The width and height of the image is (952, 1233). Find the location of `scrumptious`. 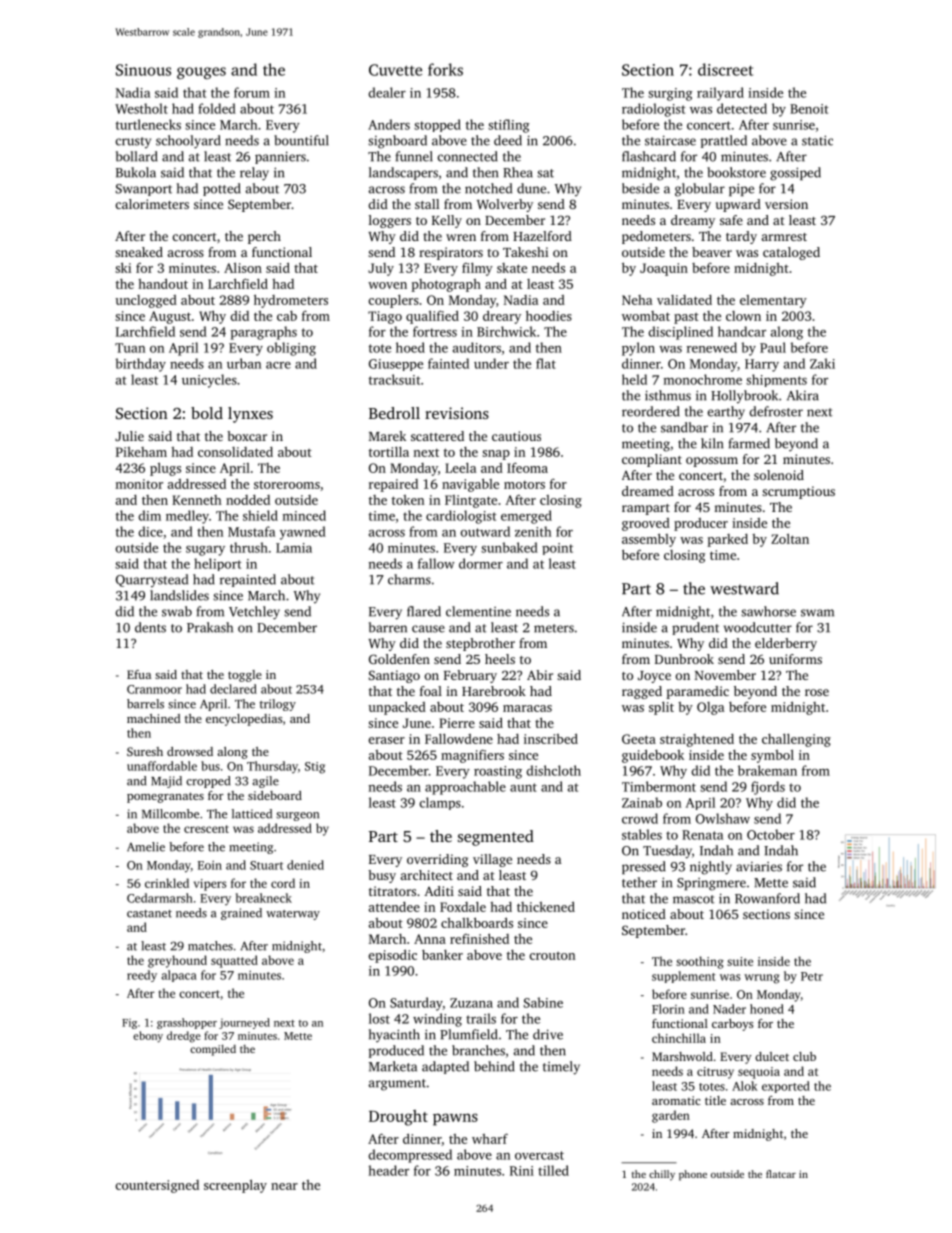

scrumptious is located at coordinates (798, 492).
